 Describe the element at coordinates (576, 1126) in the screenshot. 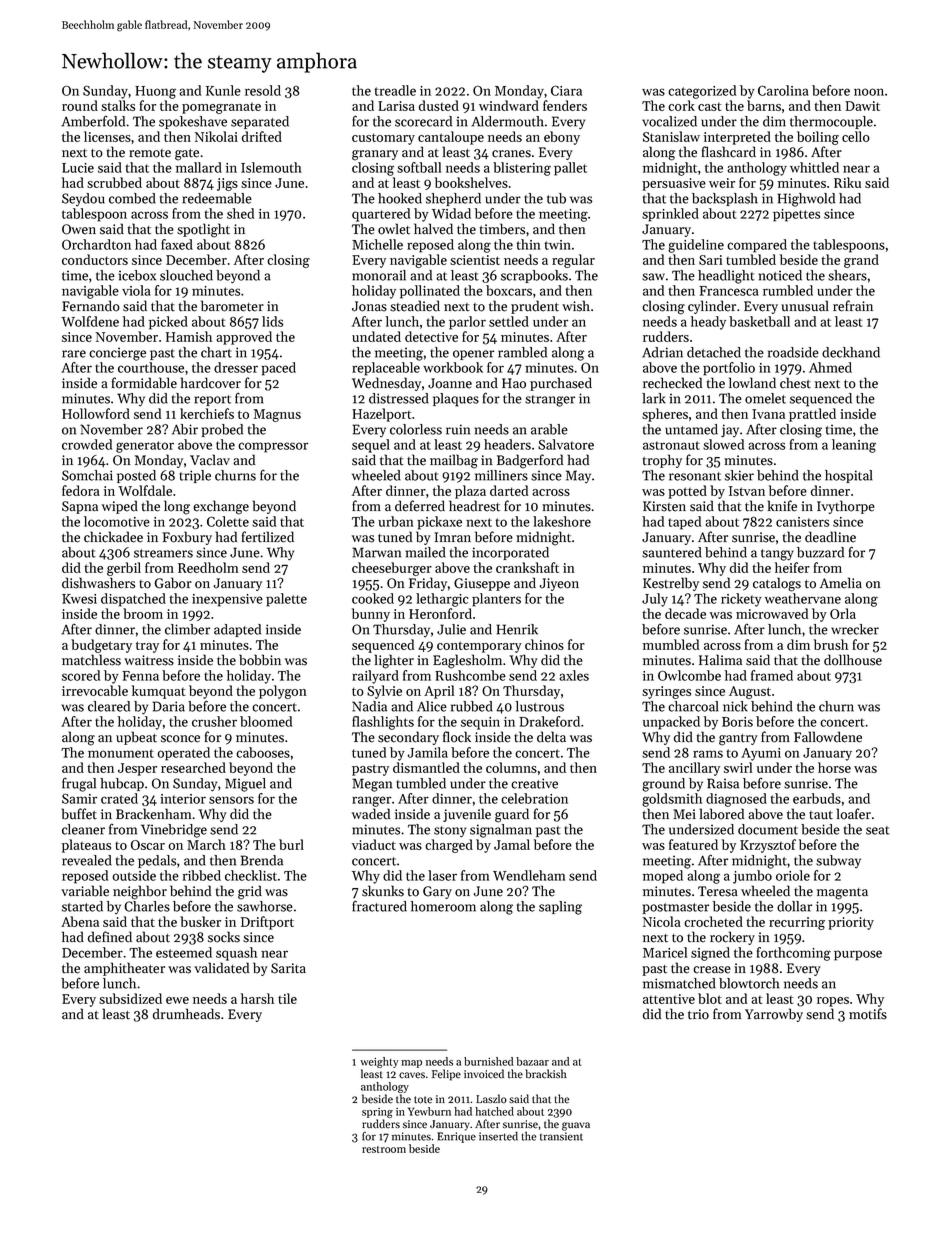

I see `guava` at that location.
